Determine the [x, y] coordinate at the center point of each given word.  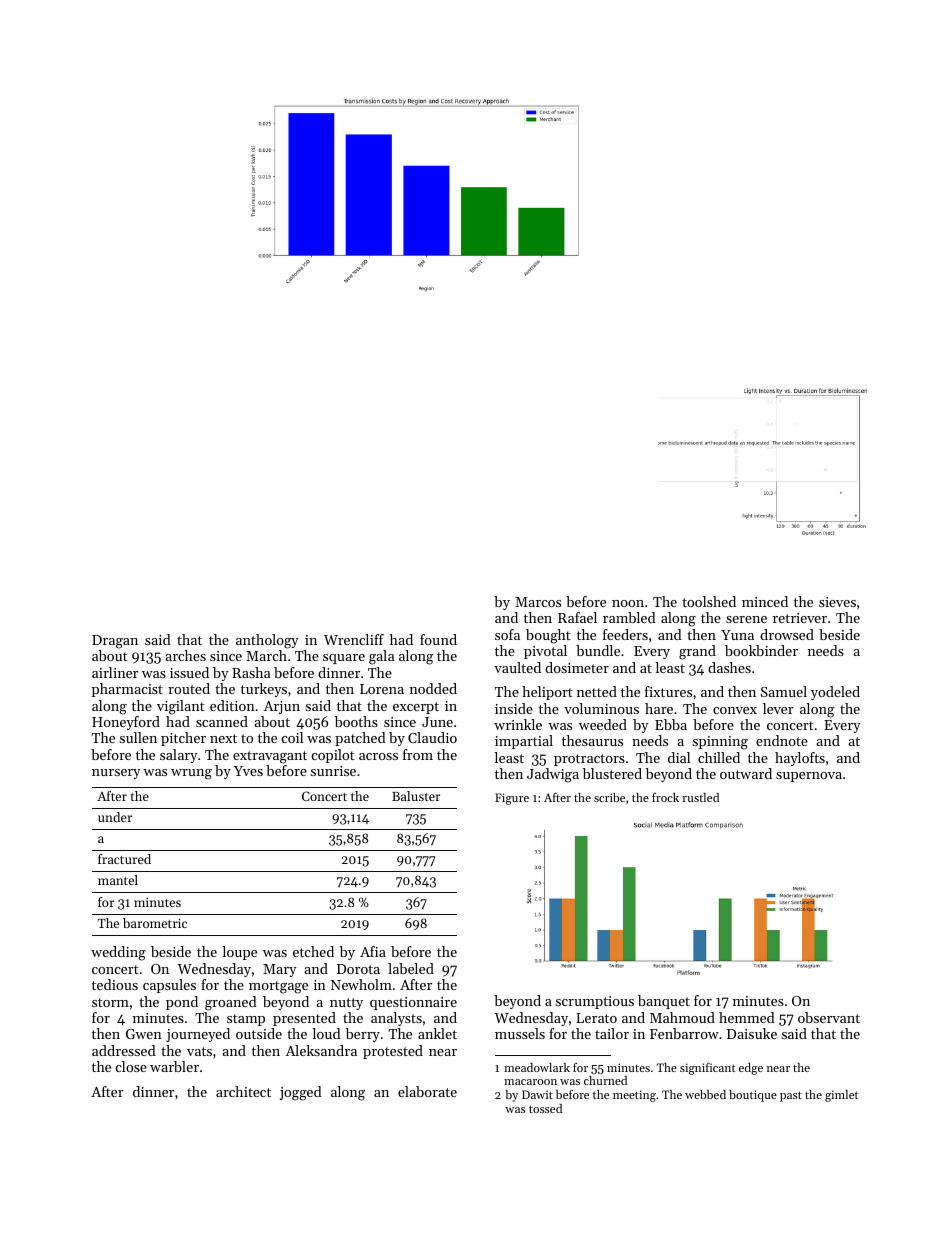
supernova [809, 777]
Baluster [416, 796]
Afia [373, 951]
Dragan [115, 642]
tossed [545, 1108]
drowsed [787, 634]
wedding [118, 953]
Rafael [577, 617]
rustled [700, 797]
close [131, 1066]
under [115, 817]
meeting [634, 1096]
